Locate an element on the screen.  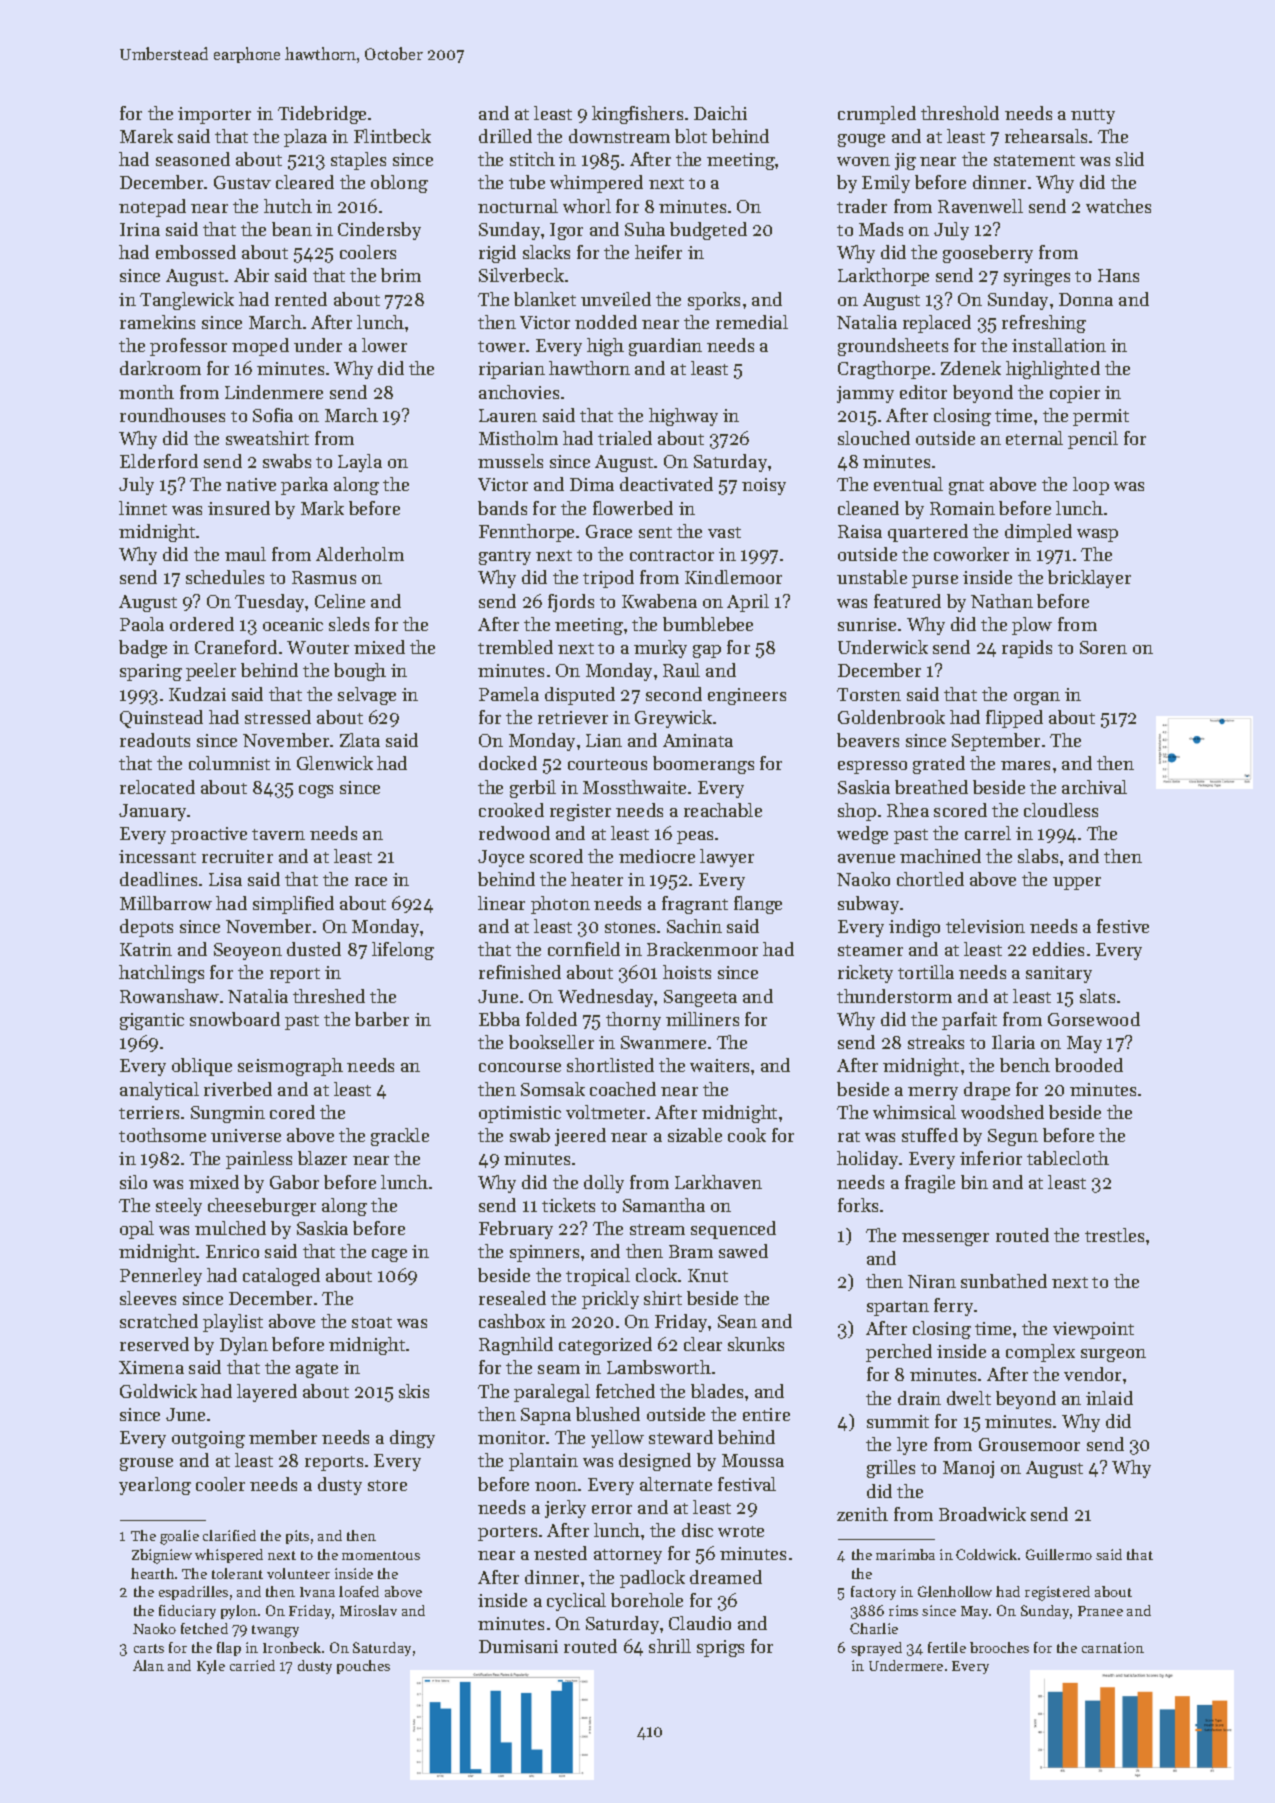
insured is located at coordinates (239, 508).
